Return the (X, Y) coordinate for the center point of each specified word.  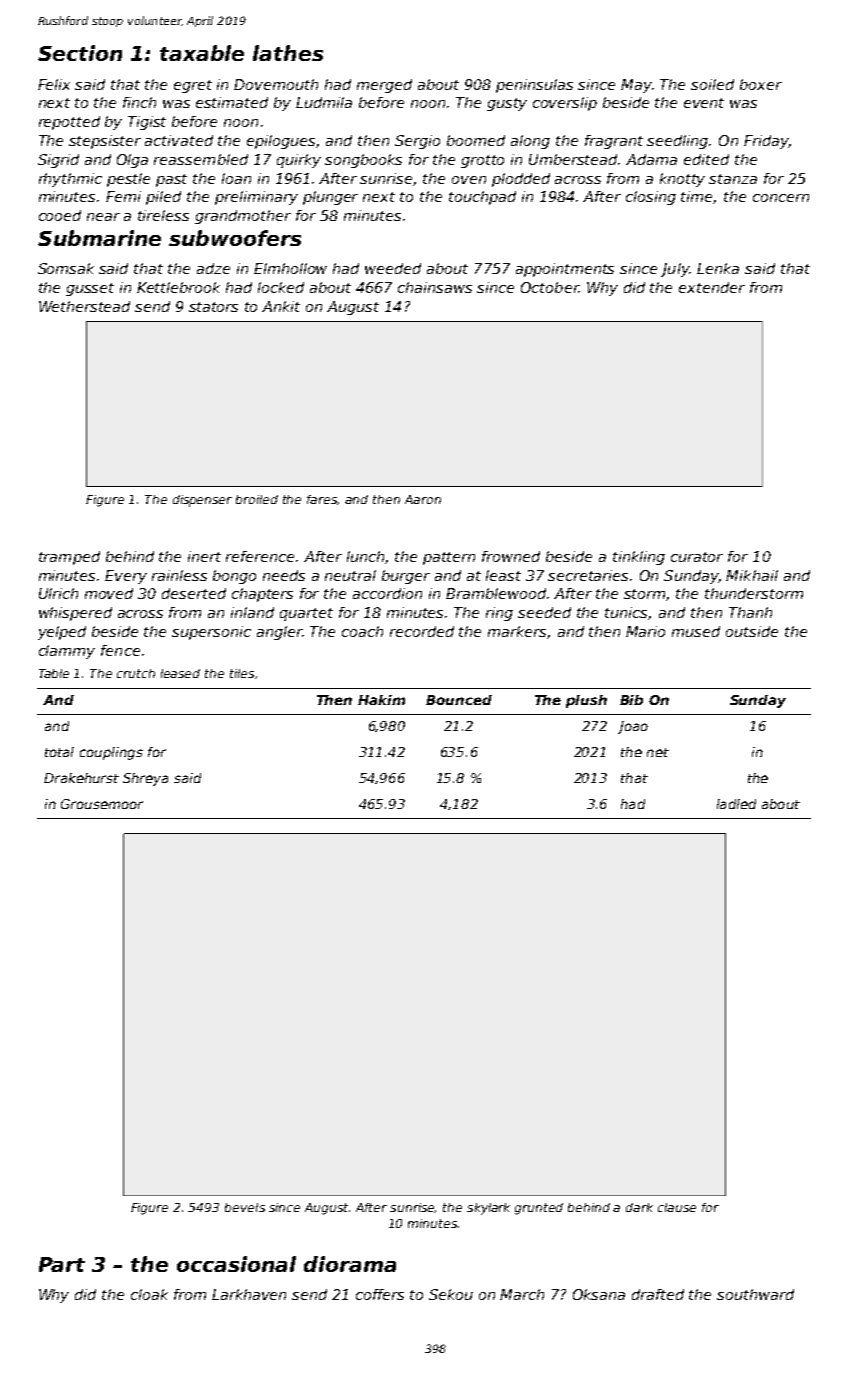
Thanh (750, 612)
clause (677, 1207)
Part (62, 1264)
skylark (488, 1209)
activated (179, 140)
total (59, 752)
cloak (149, 1294)
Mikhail (752, 575)
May (636, 86)
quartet (306, 614)
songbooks (363, 161)
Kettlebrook (178, 287)
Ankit (281, 306)
